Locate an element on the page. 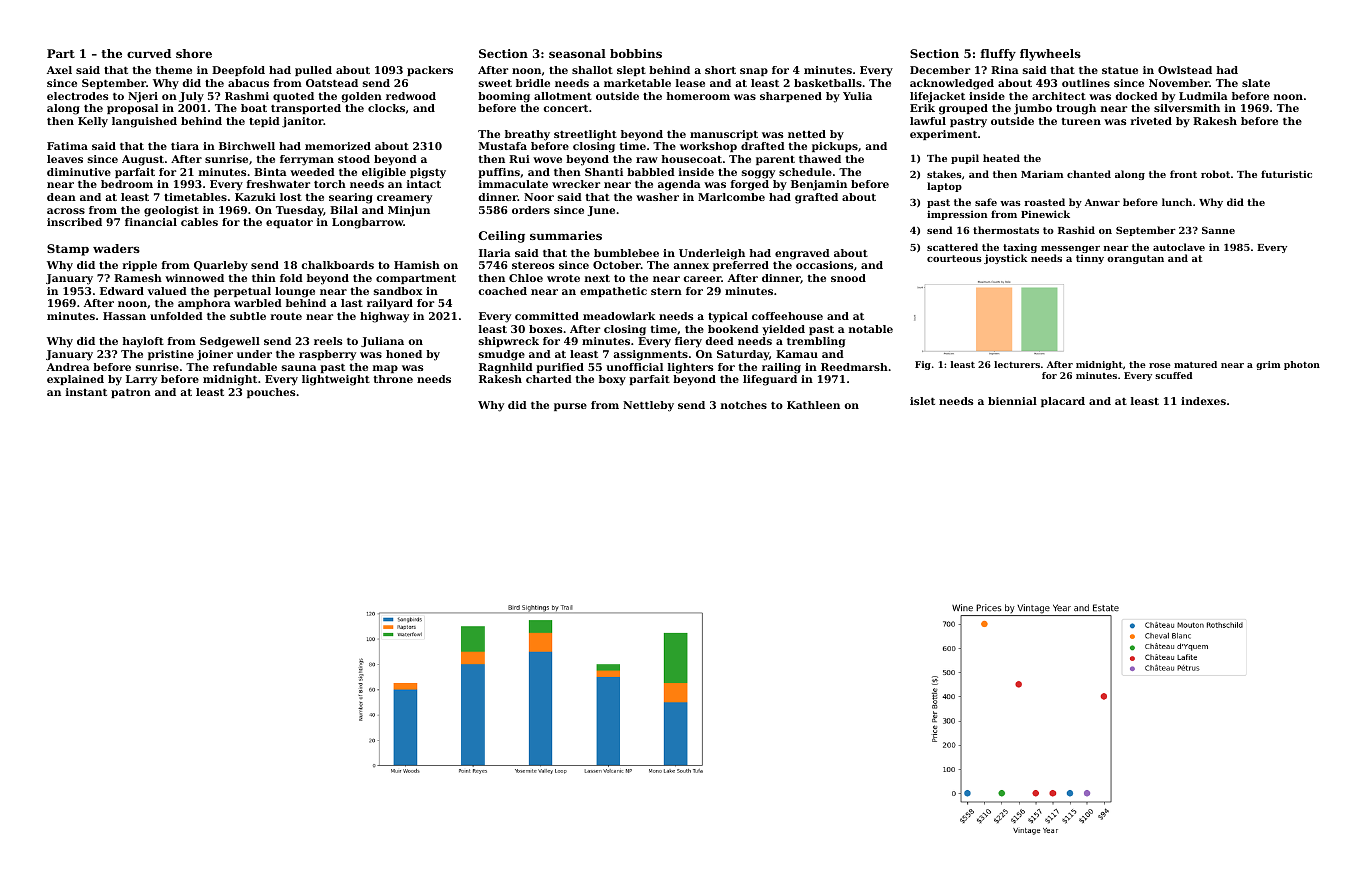 The image size is (1372, 887). patron is located at coordinates (131, 393).
